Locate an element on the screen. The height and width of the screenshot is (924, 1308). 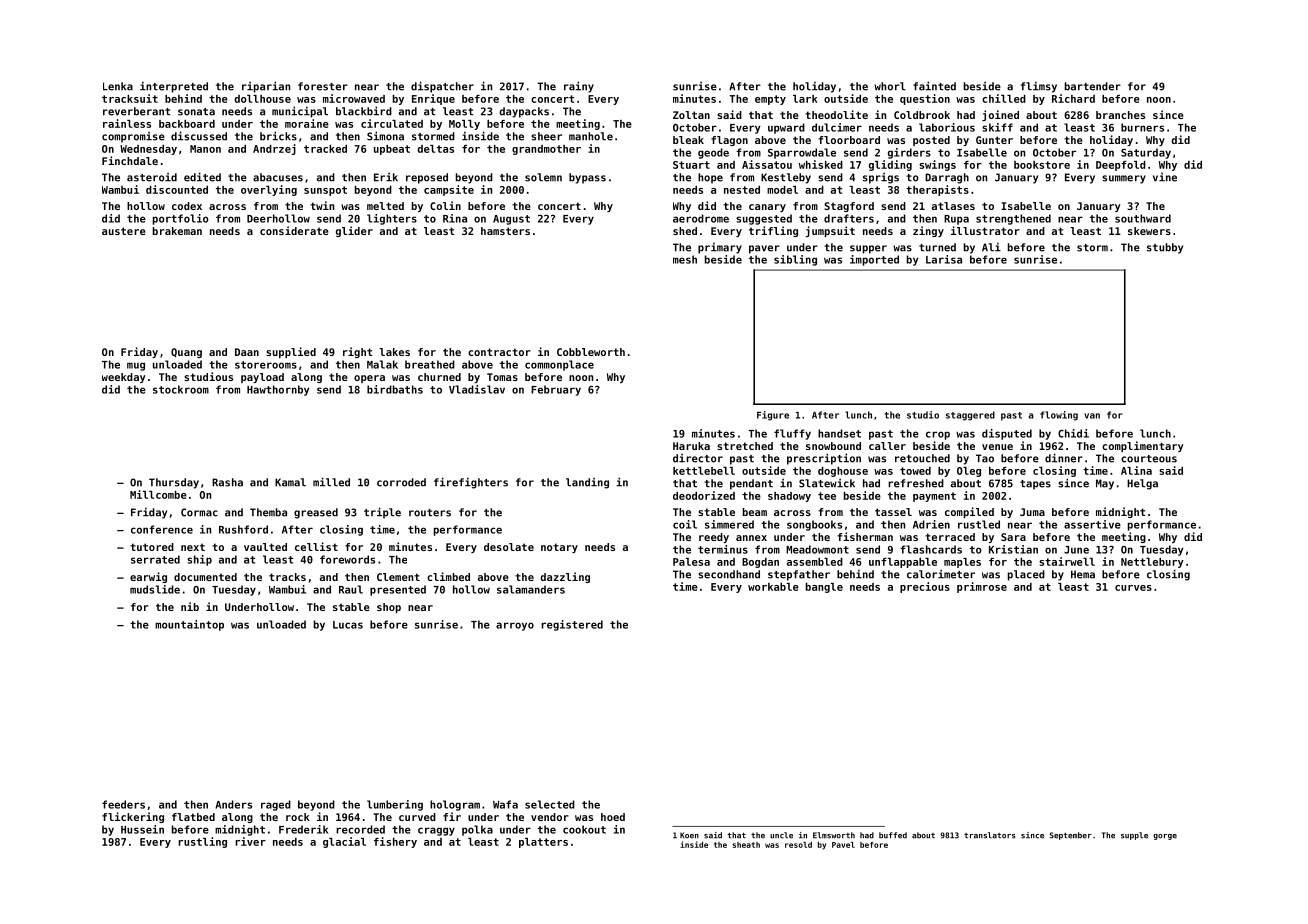
uncle is located at coordinates (781, 835).
